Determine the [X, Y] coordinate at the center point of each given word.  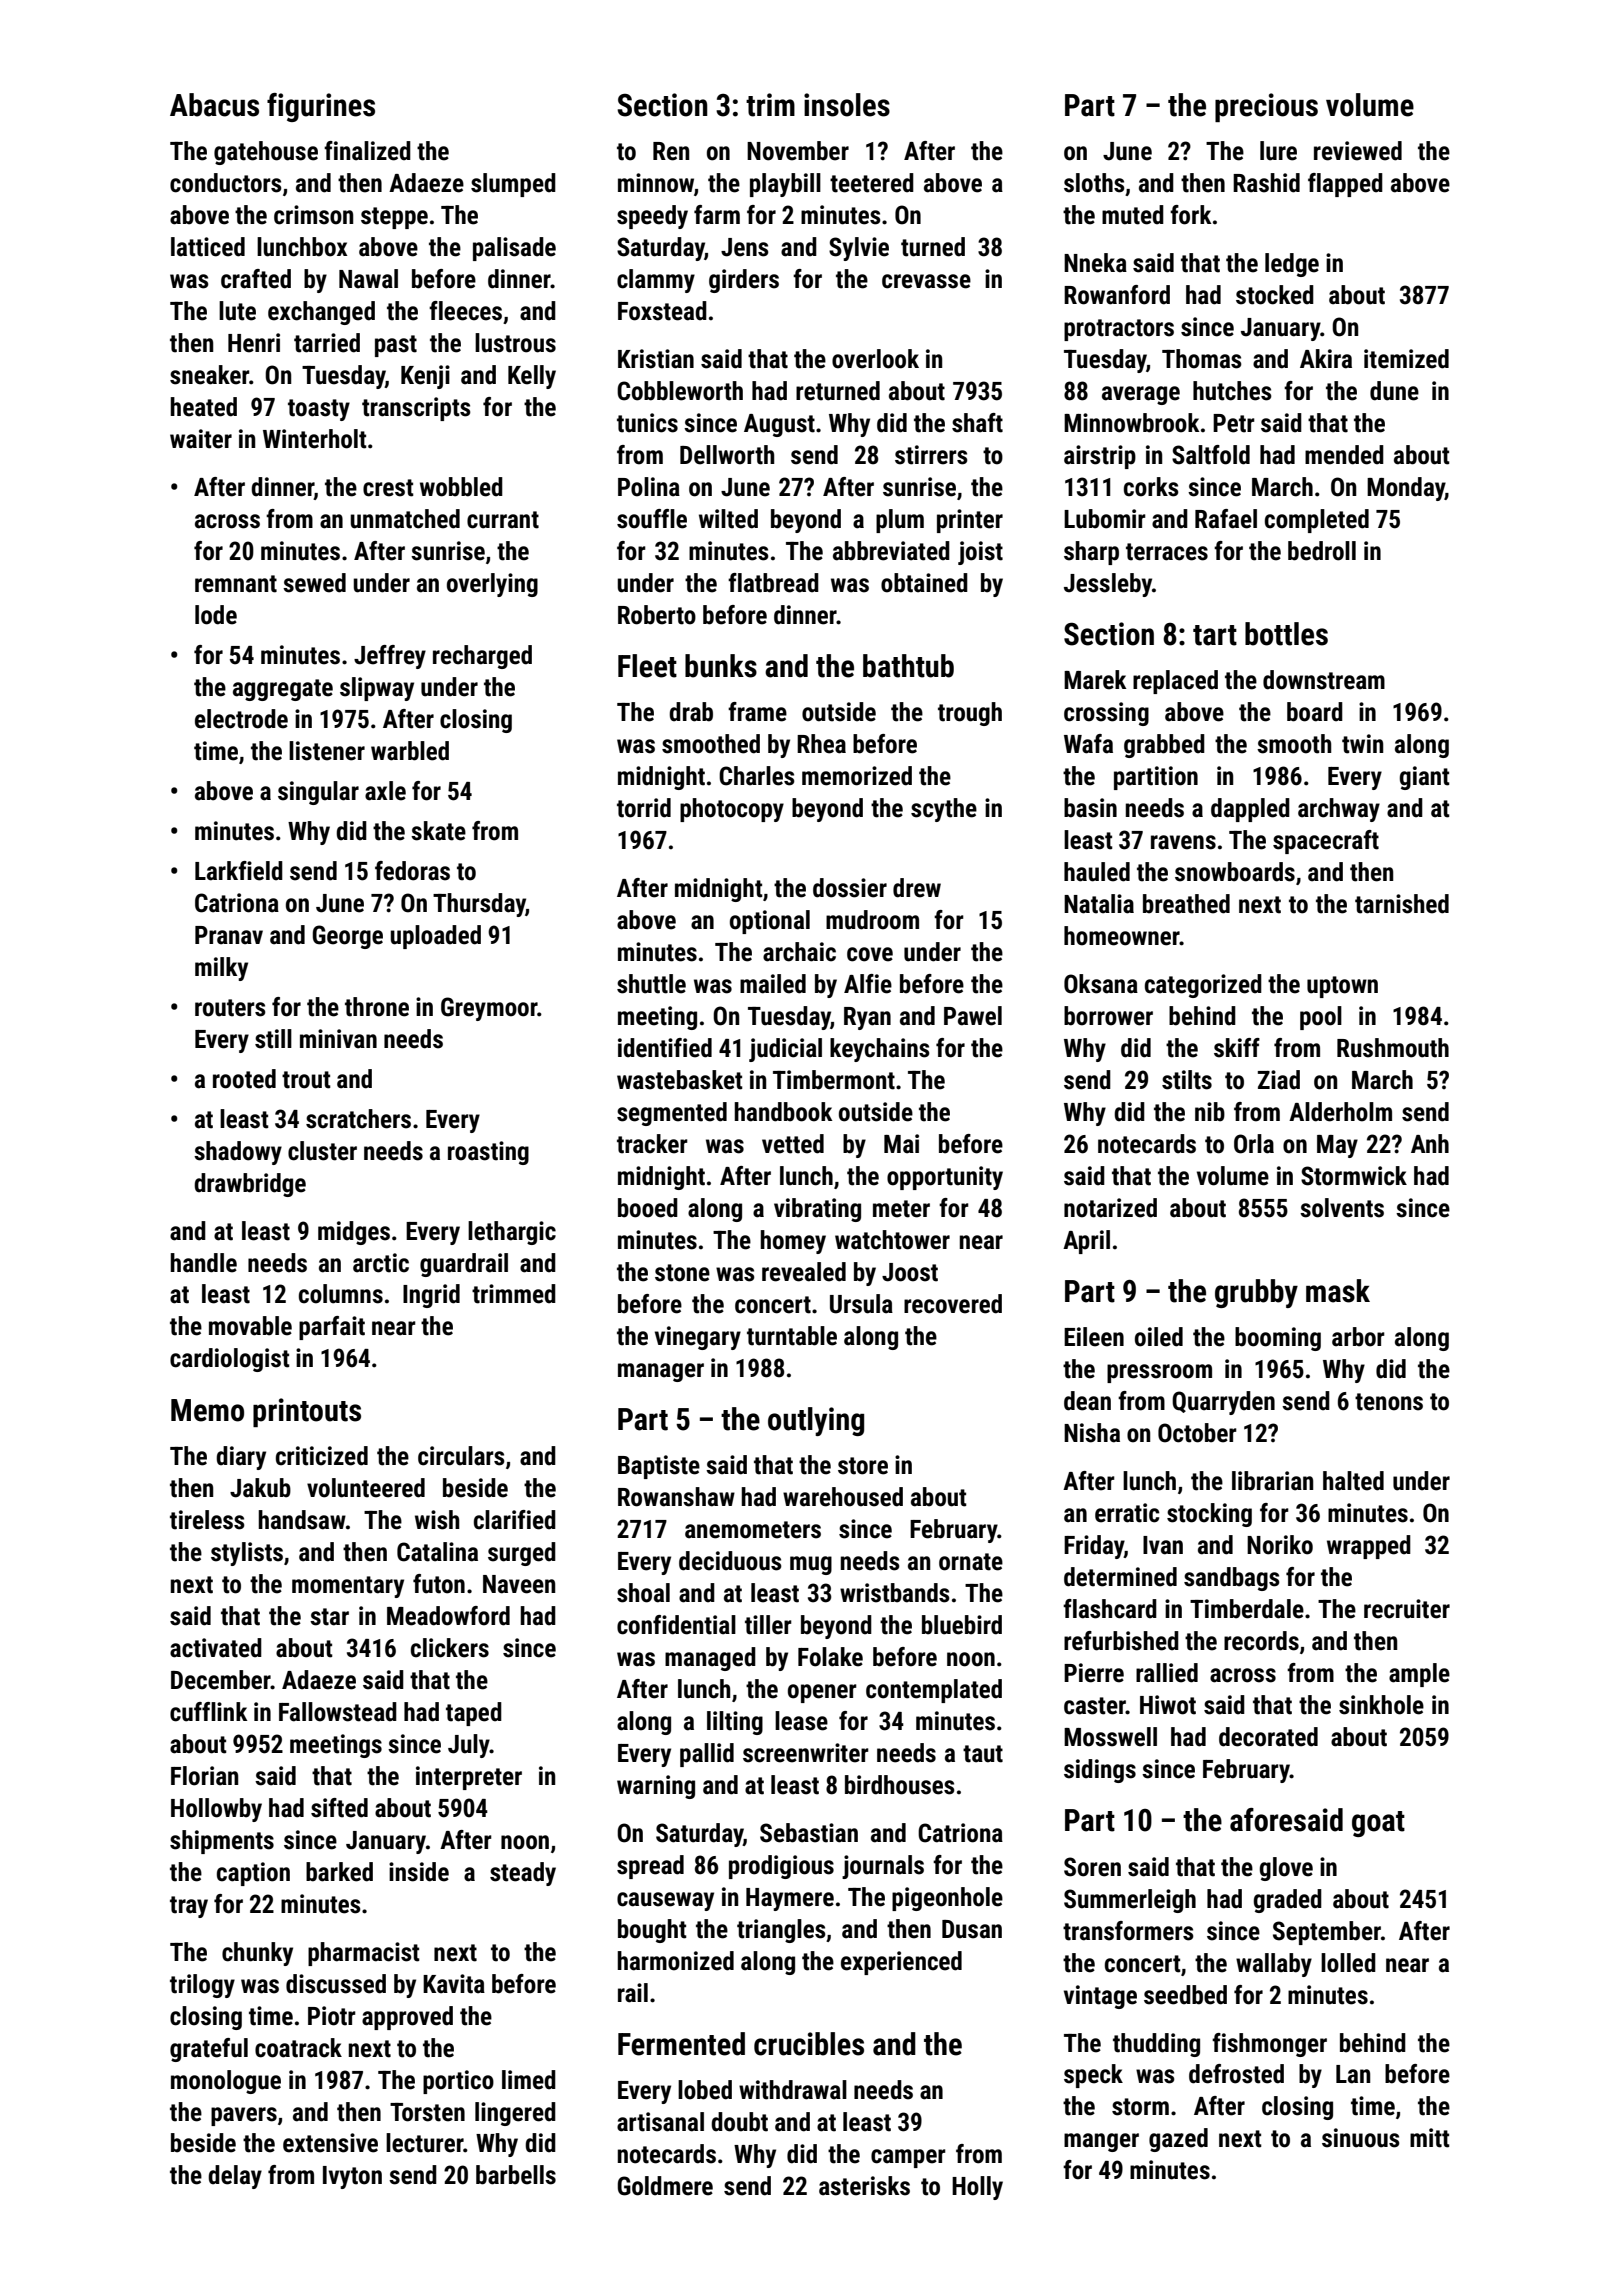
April [1086, 1242]
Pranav [229, 935]
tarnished [1402, 904]
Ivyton [352, 2177]
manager [661, 1372]
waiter [201, 439]
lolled [1348, 1963]
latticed [208, 247]
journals [883, 1867]
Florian [204, 1776]
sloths [1094, 183]
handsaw [302, 1520]
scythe [944, 810]
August [779, 425]
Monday [1406, 489]
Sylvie [859, 249]
